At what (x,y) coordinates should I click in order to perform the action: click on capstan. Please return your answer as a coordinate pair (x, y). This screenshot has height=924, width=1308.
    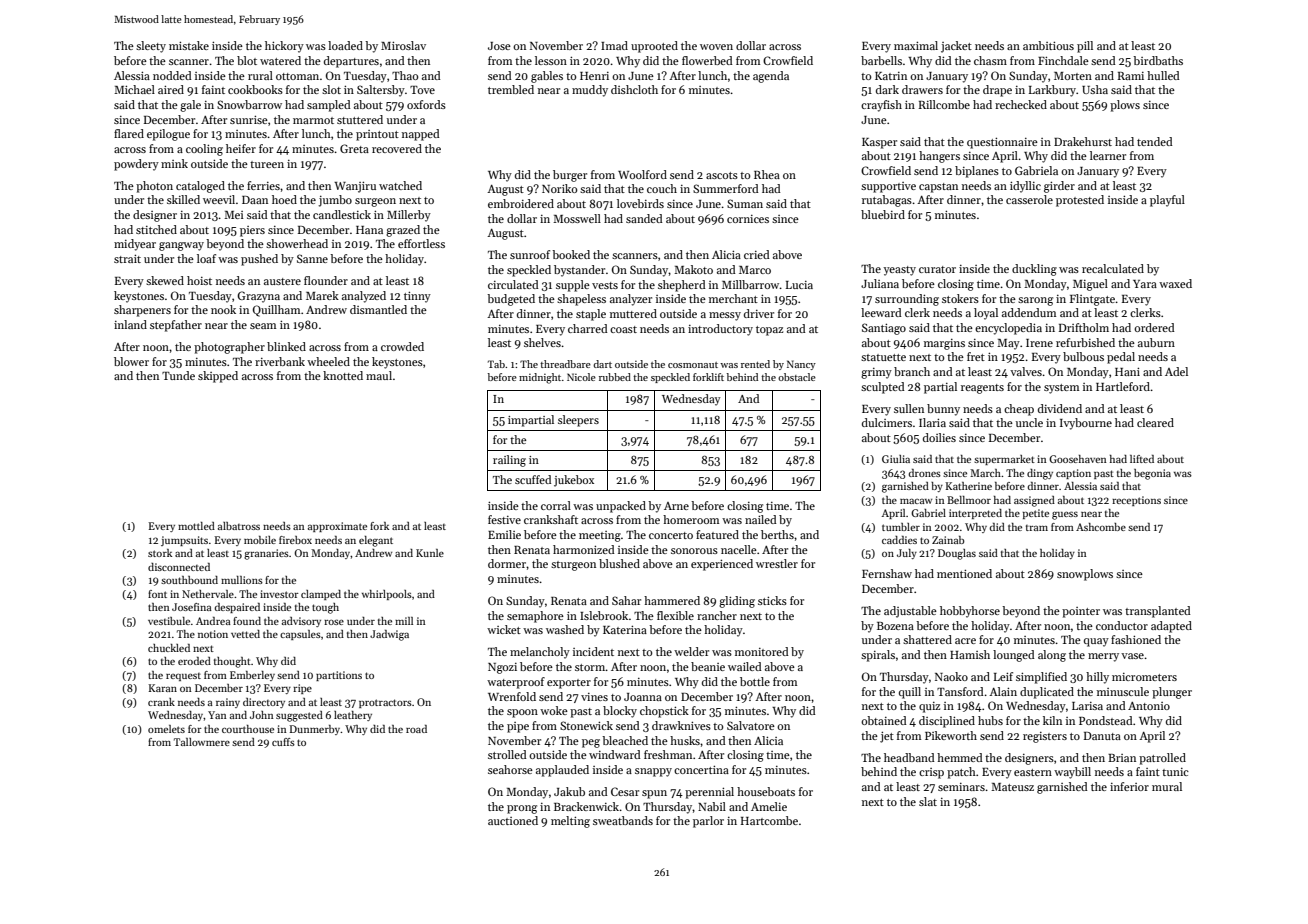
    Looking at the image, I should click on (938, 188).
